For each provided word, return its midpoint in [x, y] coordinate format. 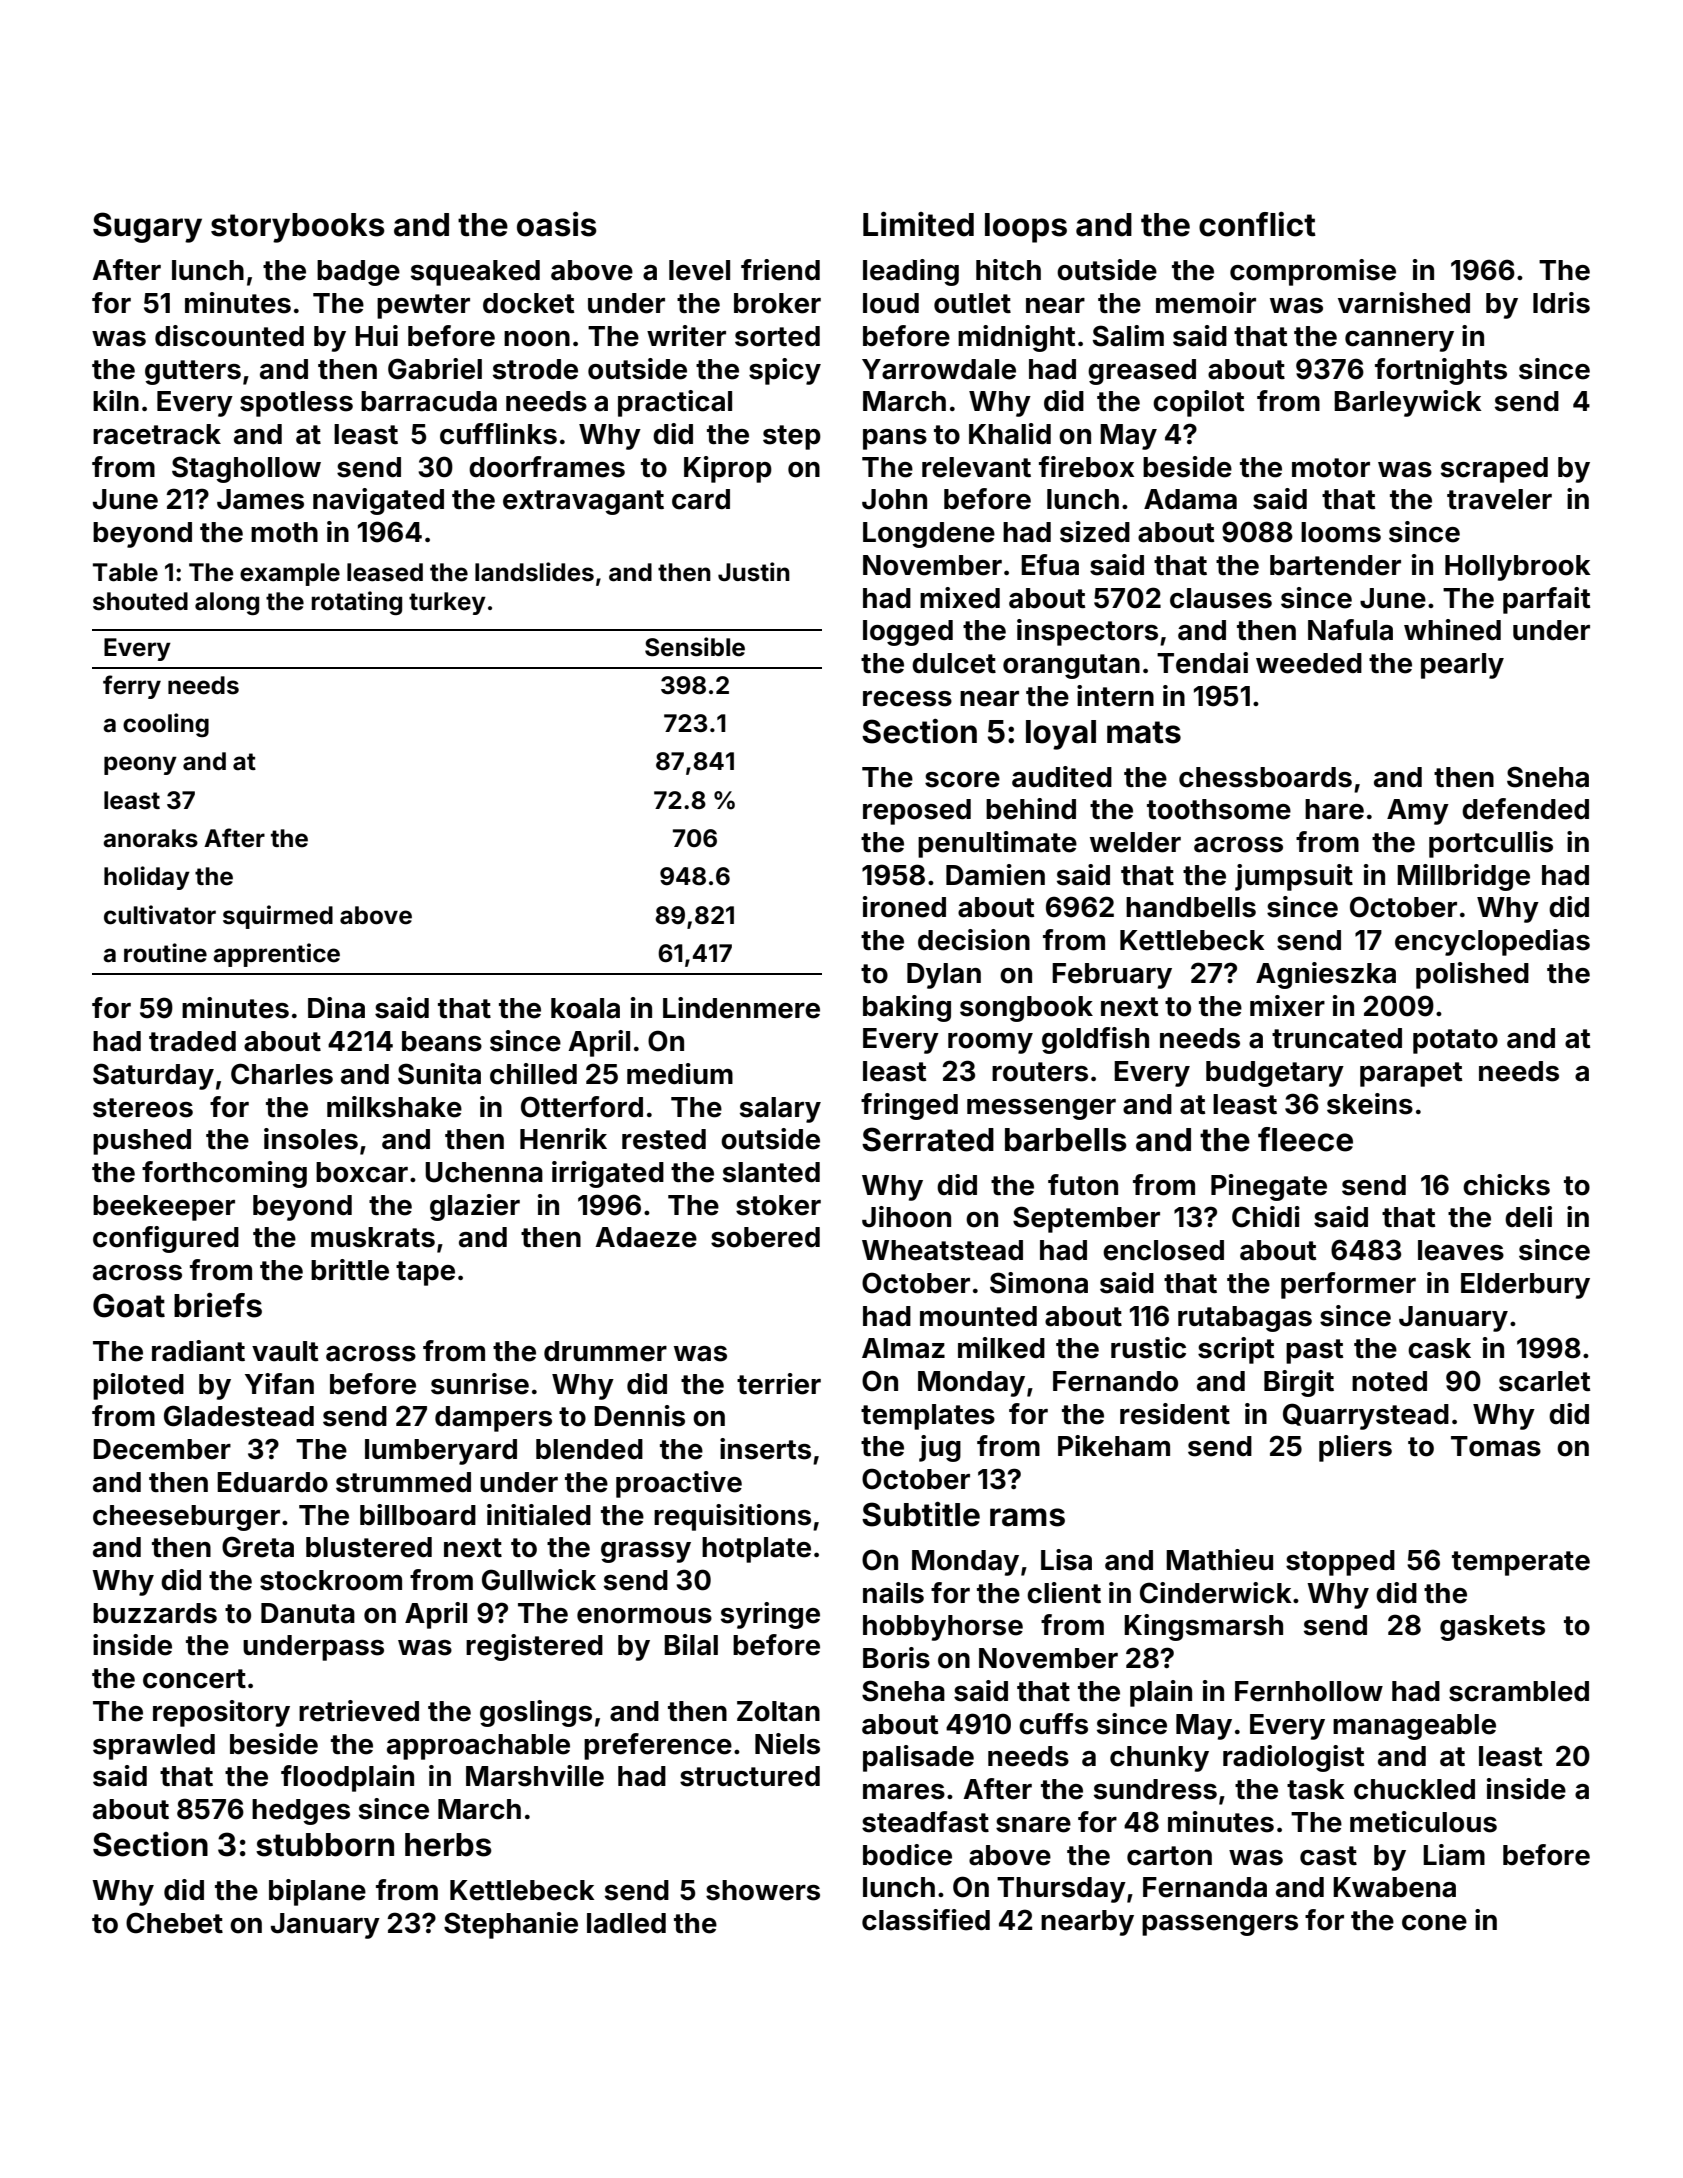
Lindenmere [741, 1008]
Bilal [691, 1645]
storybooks [298, 228]
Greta [258, 1547]
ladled [626, 1923]
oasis [557, 224]
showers [763, 1890]
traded [192, 1041]
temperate [1521, 1563]
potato [1455, 1041]
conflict [1257, 224]
